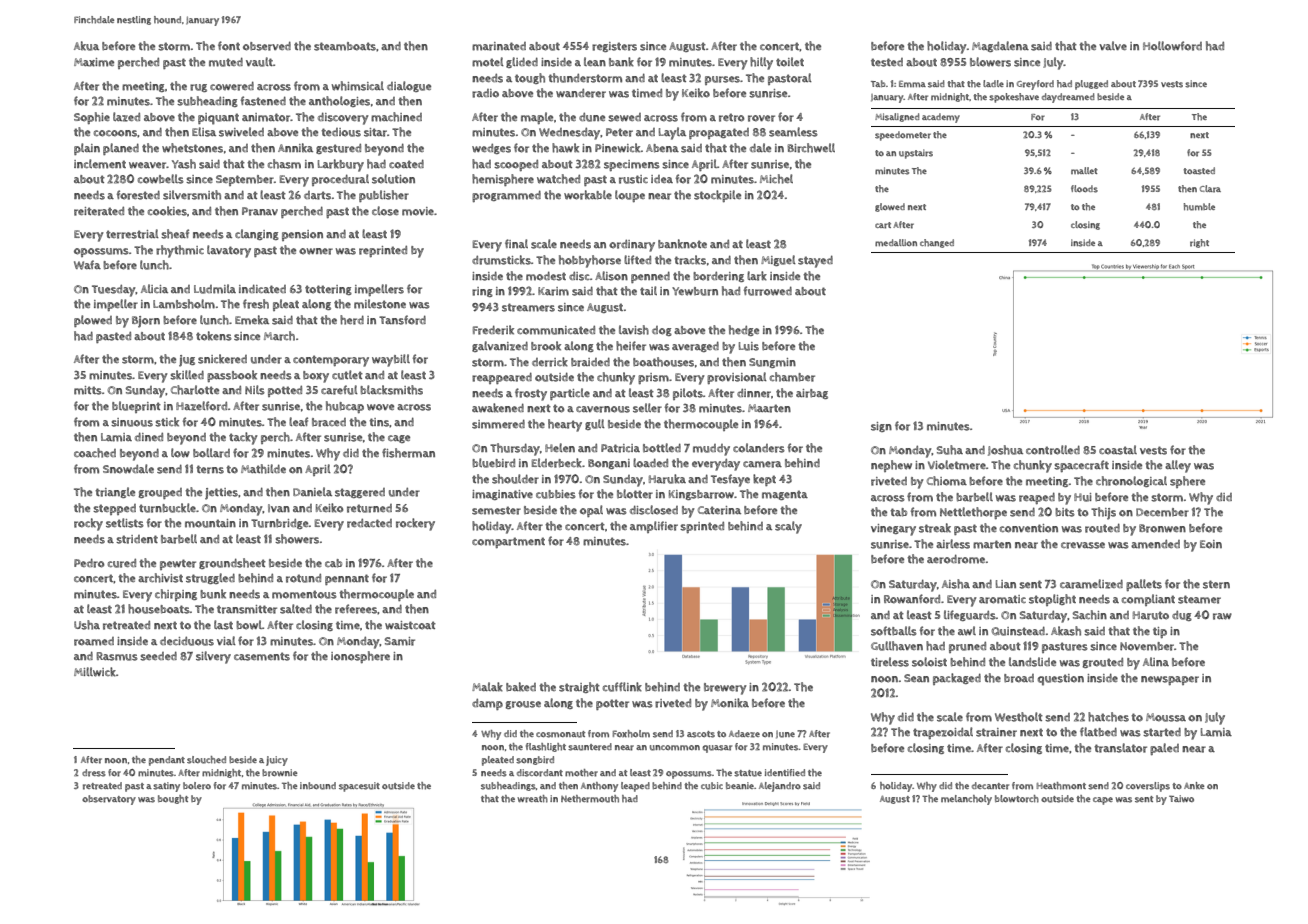 This screenshot has height=924, width=1308. What do you see at coordinates (1113, 45) in the screenshot?
I see `valve` at bounding box center [1113, 45].
